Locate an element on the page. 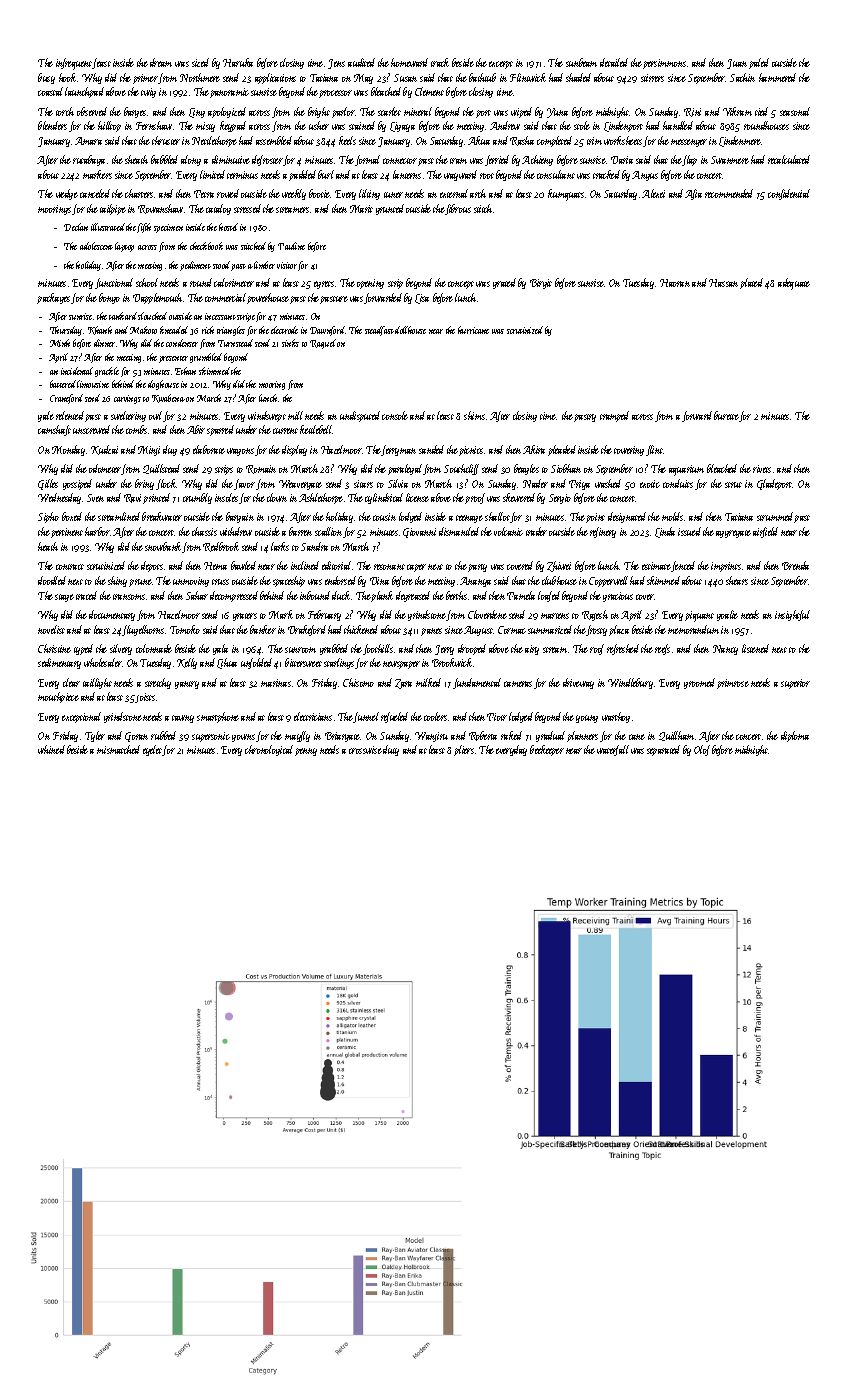 Image resolution: width=849 pixels, height=1400 pixels. Yuna is located at coordinates (557, 113).
